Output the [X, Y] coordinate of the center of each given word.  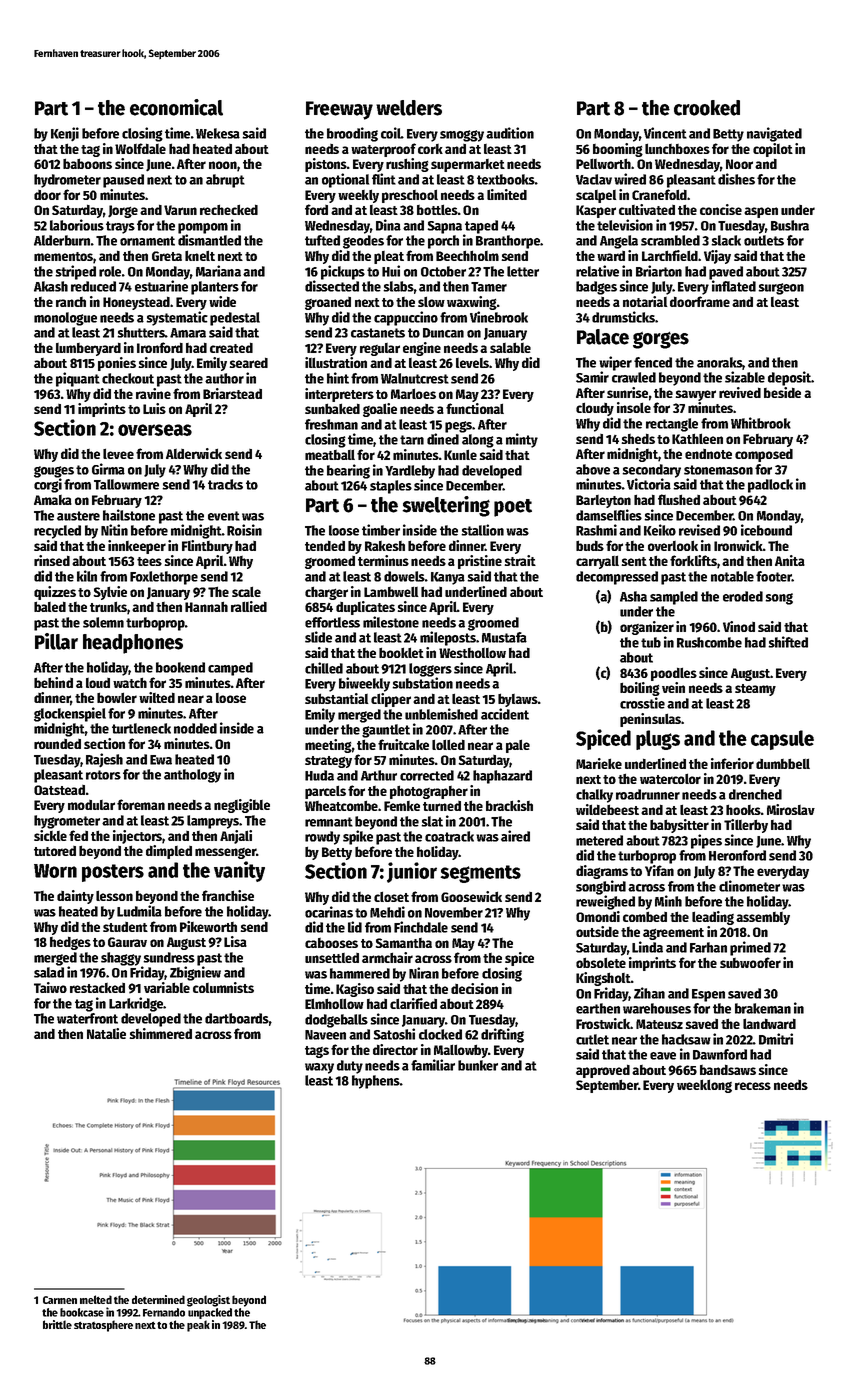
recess [753, 1086]
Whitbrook [761, 423]
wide [222, 301]
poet [513, 508]
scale [246, 591]
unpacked [210, 1313]
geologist [208, 1301]
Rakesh [385, 546]
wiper [615, 363]
